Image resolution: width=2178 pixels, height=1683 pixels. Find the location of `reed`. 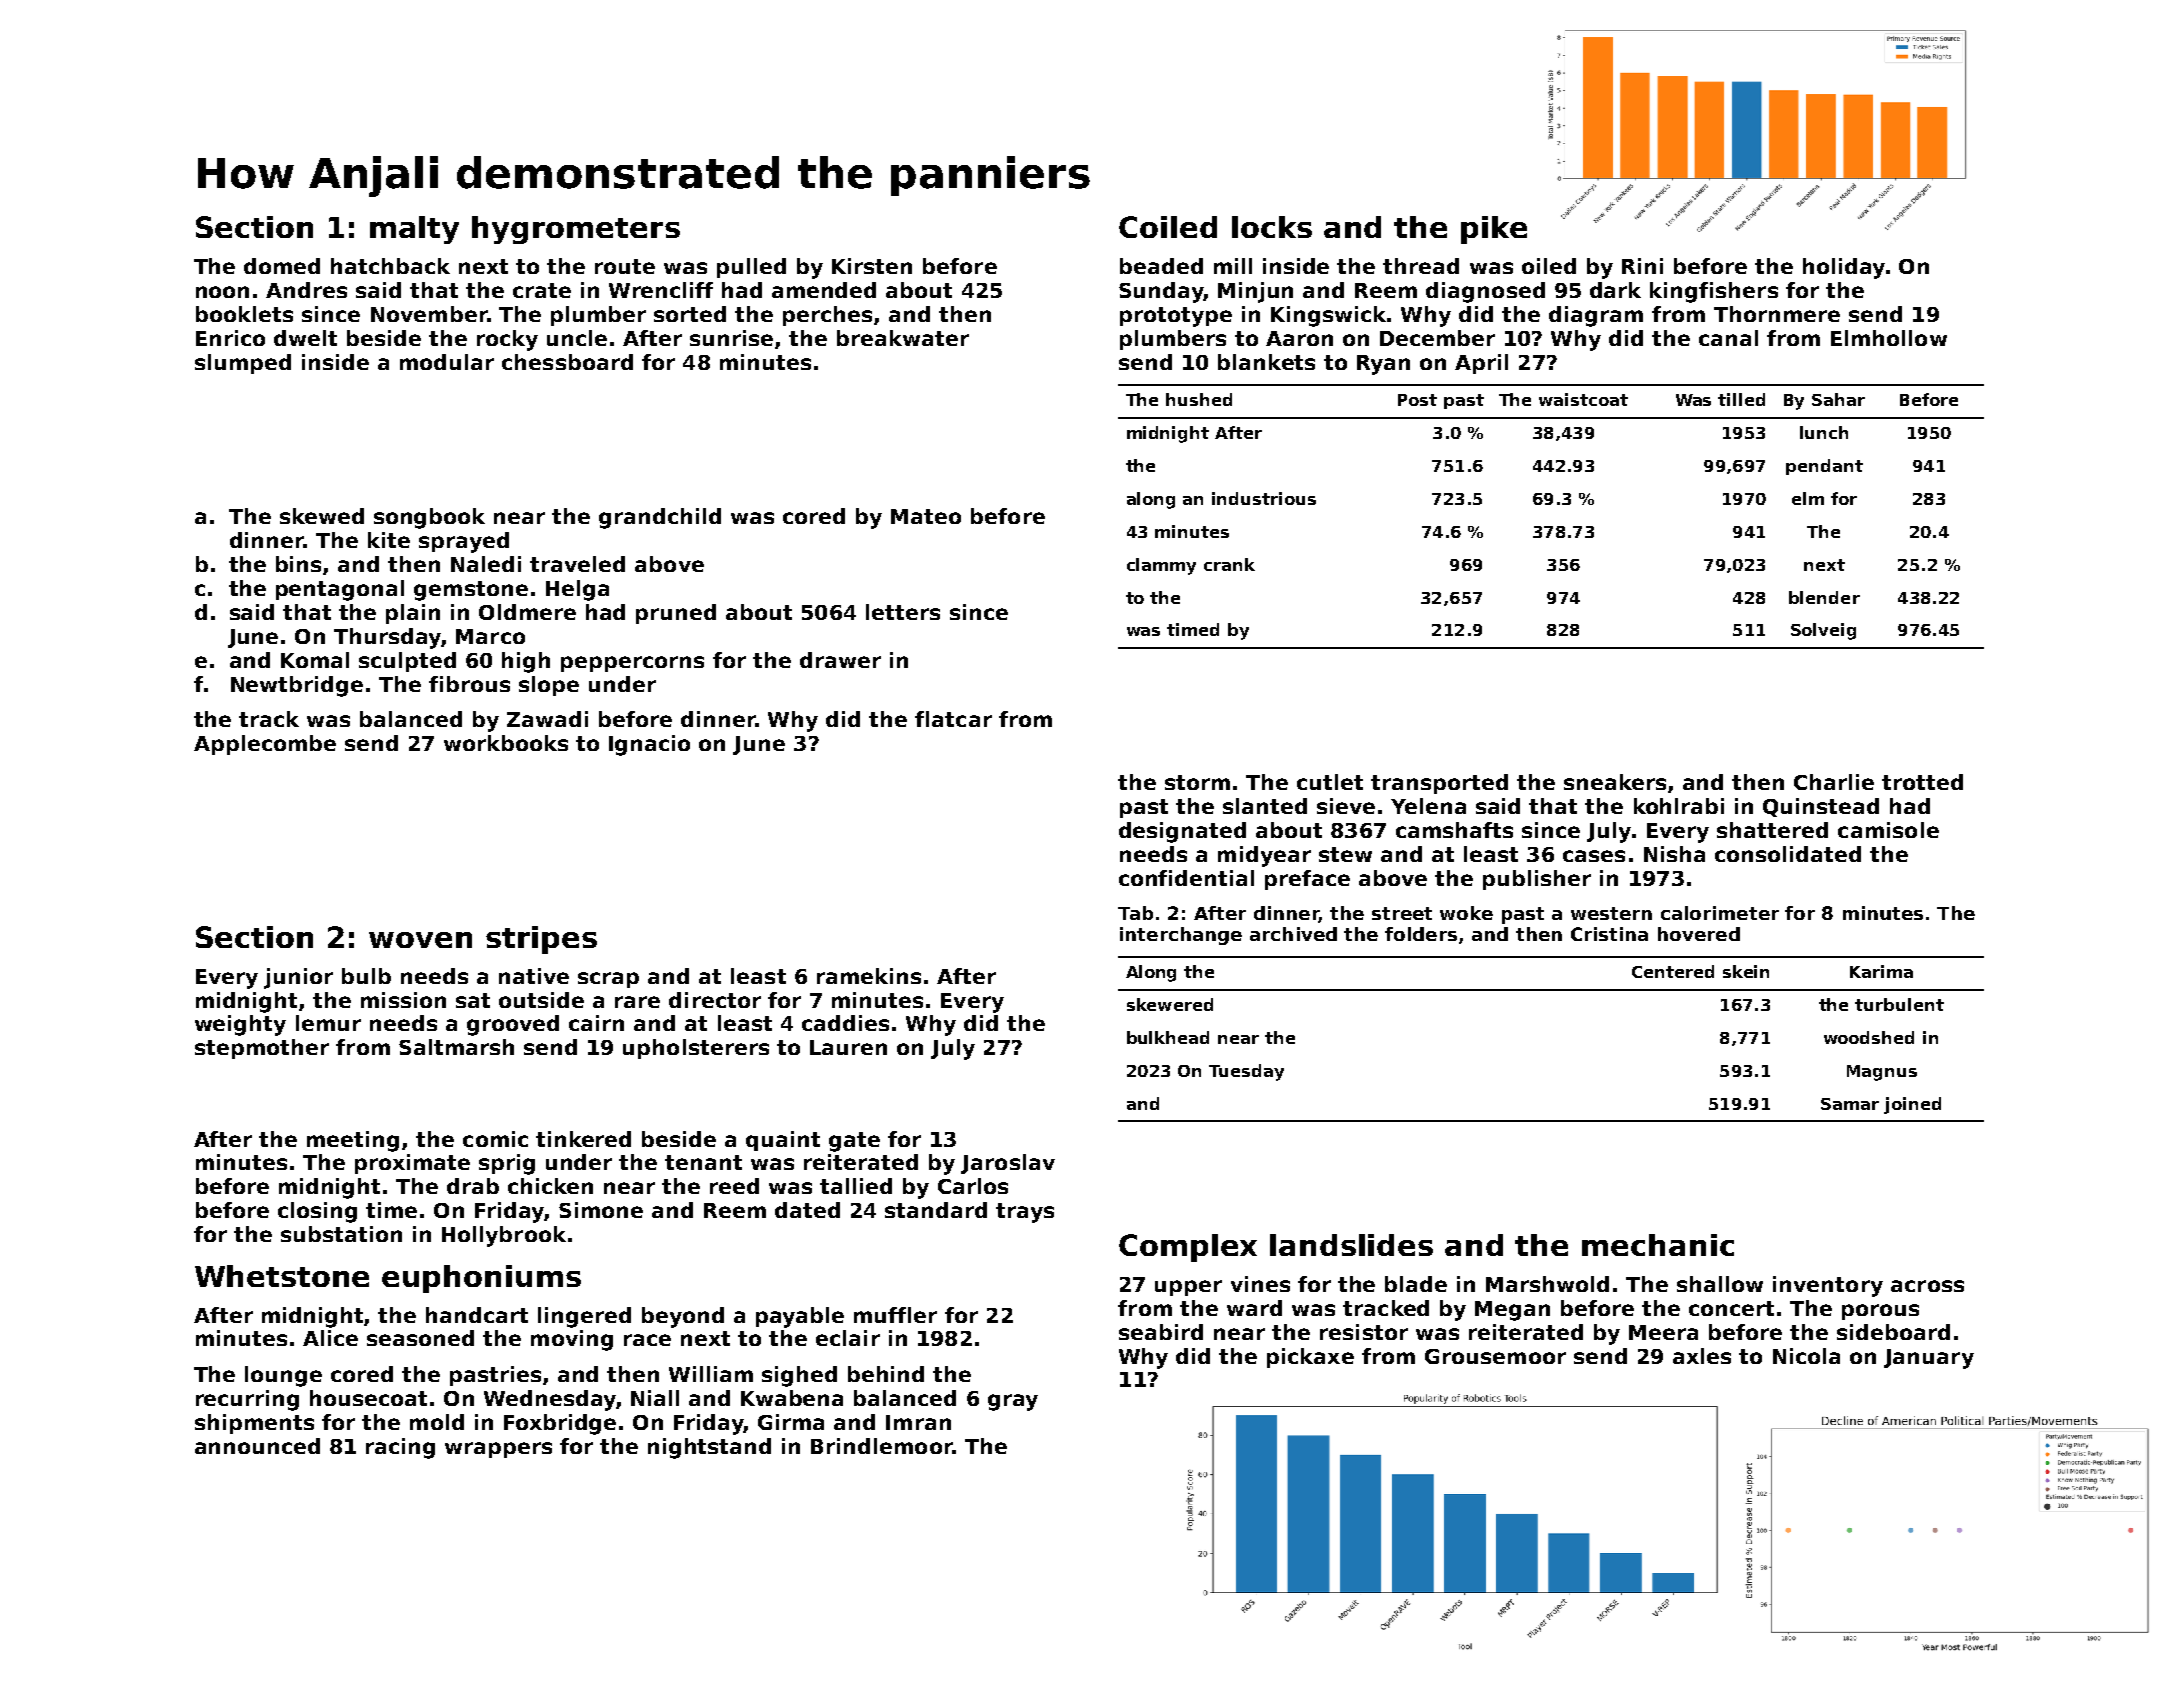

reed is located at coordinates (734, 1186).
